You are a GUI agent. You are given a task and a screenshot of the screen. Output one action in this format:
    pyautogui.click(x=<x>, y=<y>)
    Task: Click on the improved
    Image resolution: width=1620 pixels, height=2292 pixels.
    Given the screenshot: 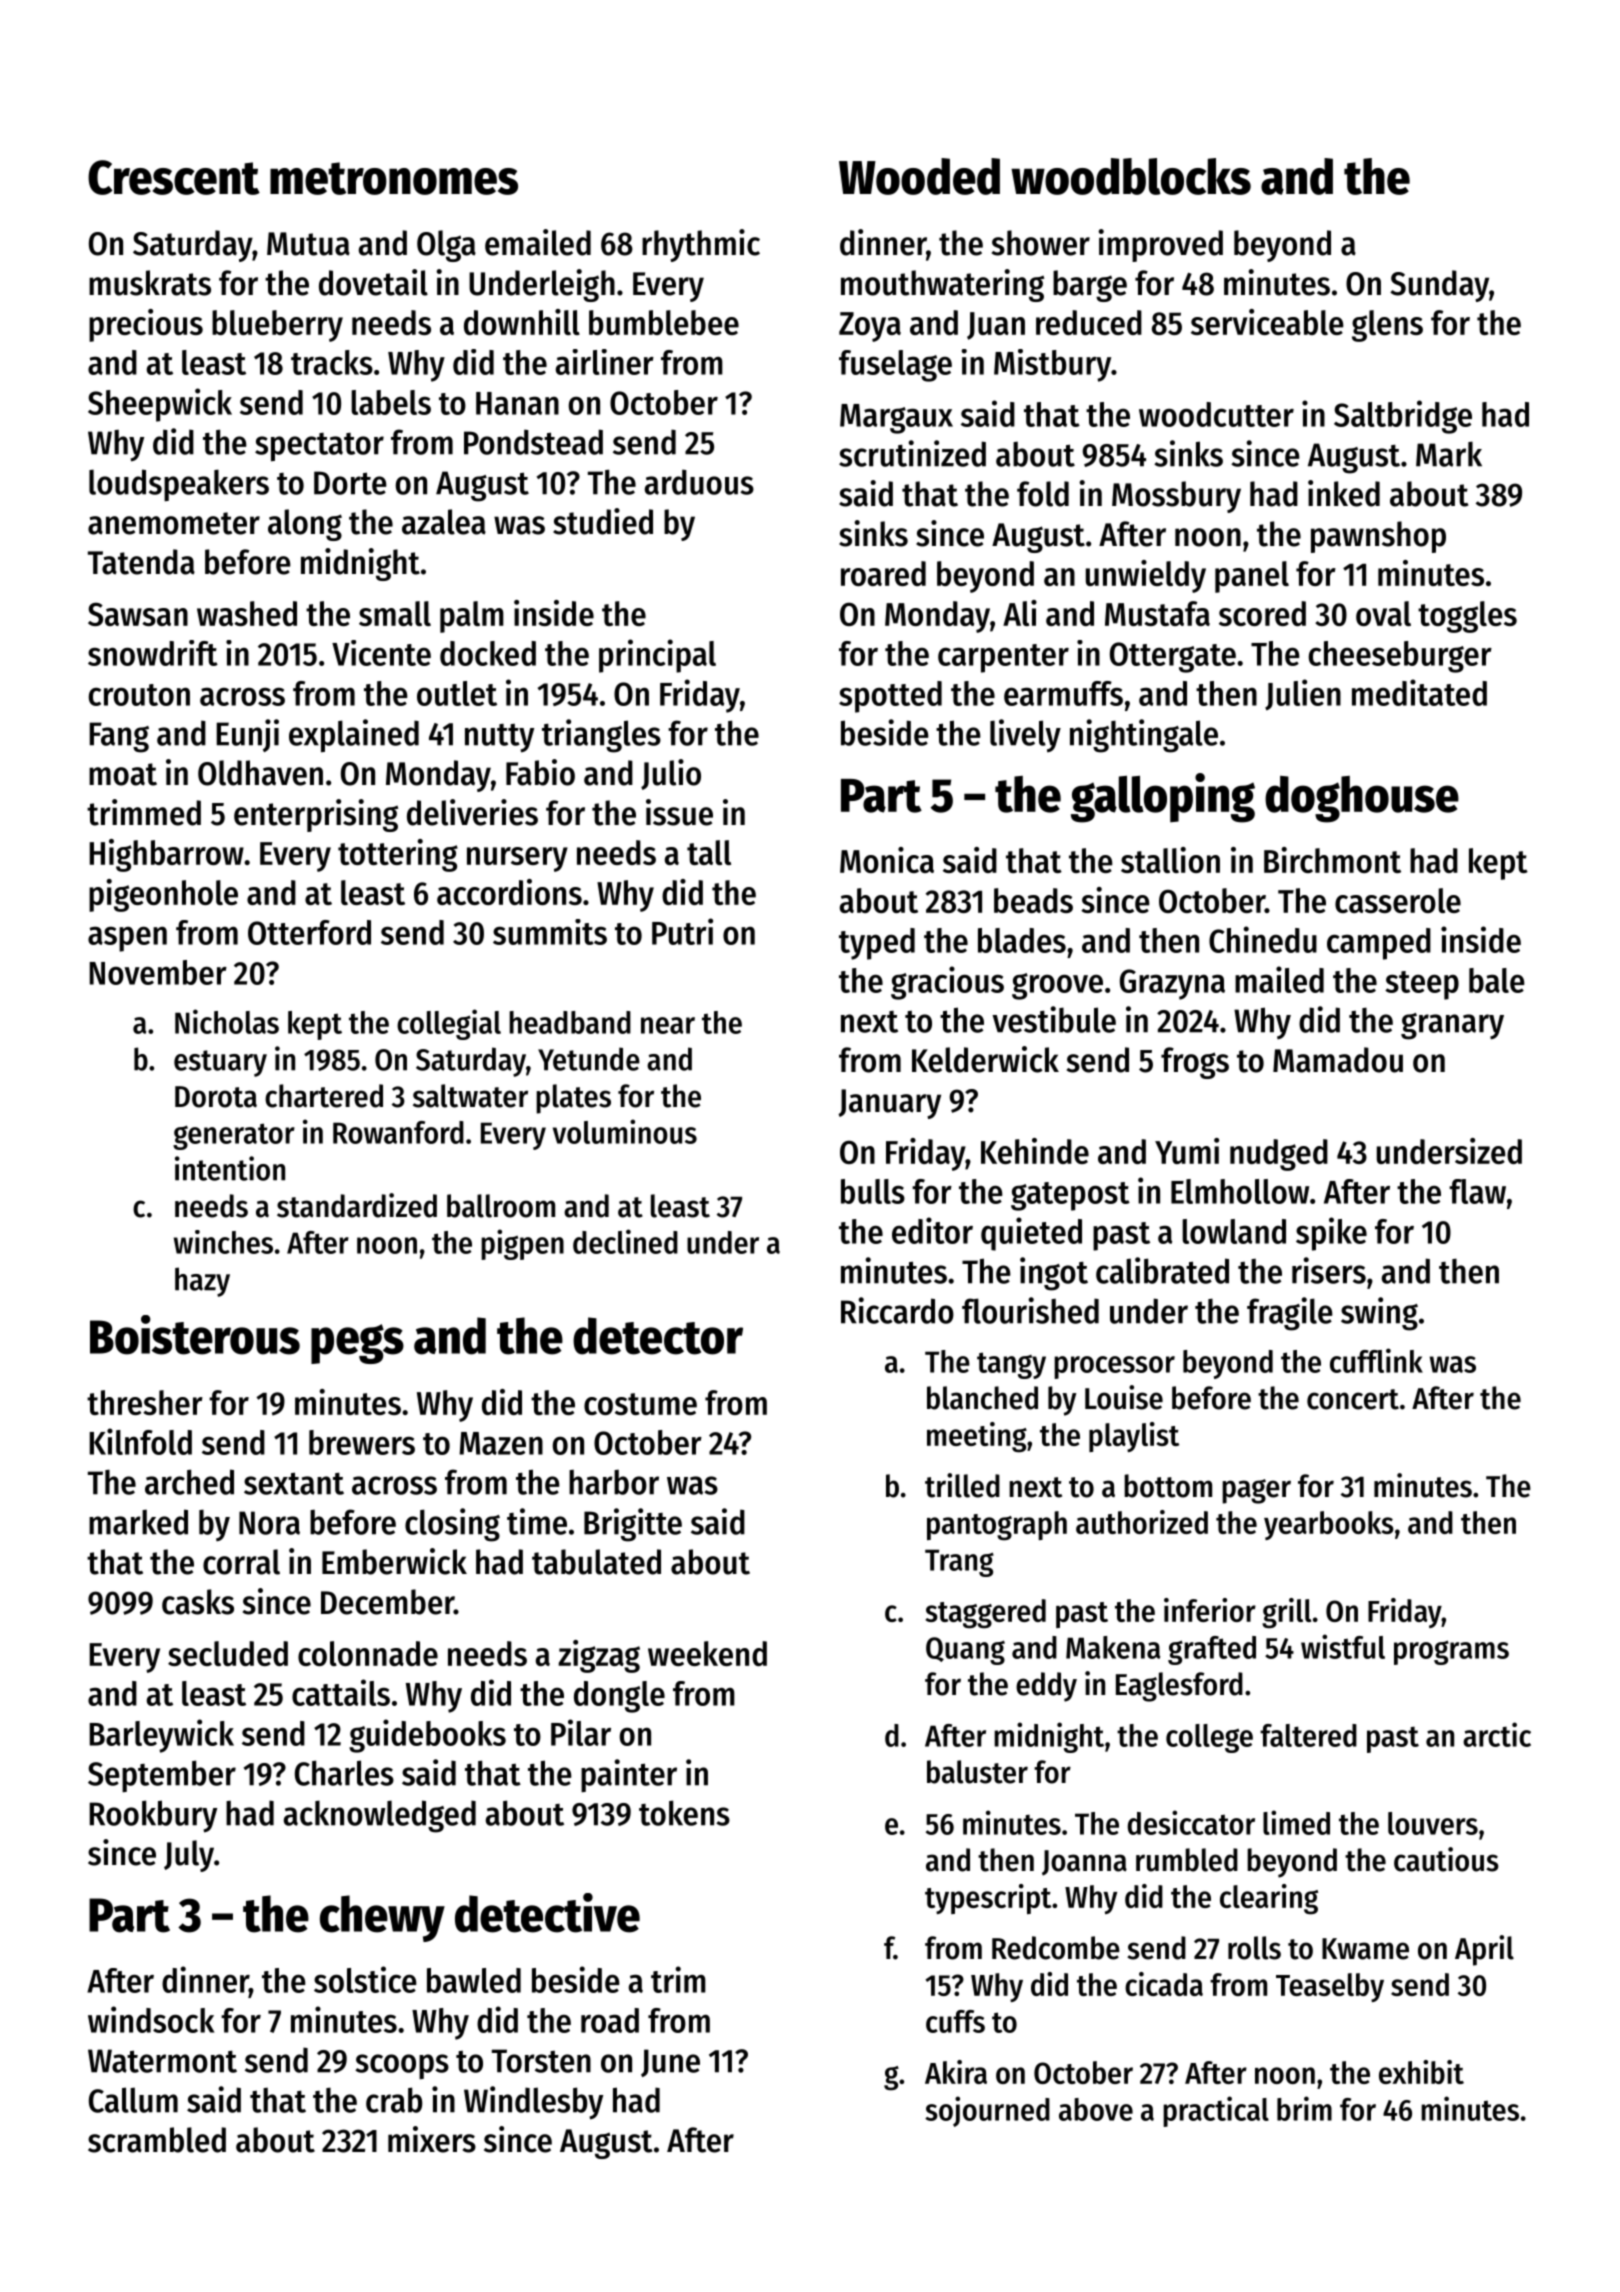 What is the action you would take?
    pyautogui.click(x=1160, y=245)
